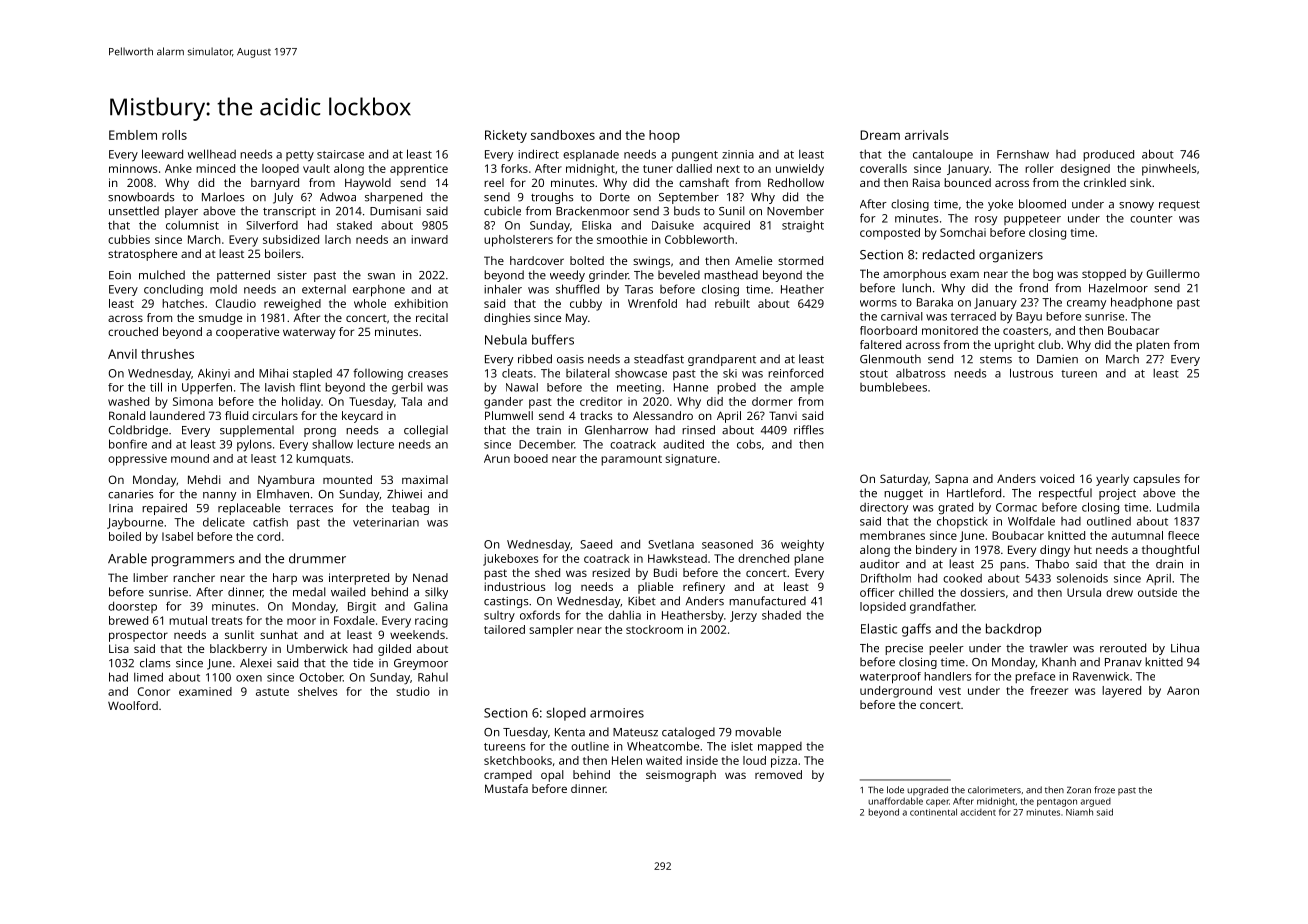  What do you see at coordinates (311, 509) in the image?
I see `terraces` at bounding box center [311, 509].
